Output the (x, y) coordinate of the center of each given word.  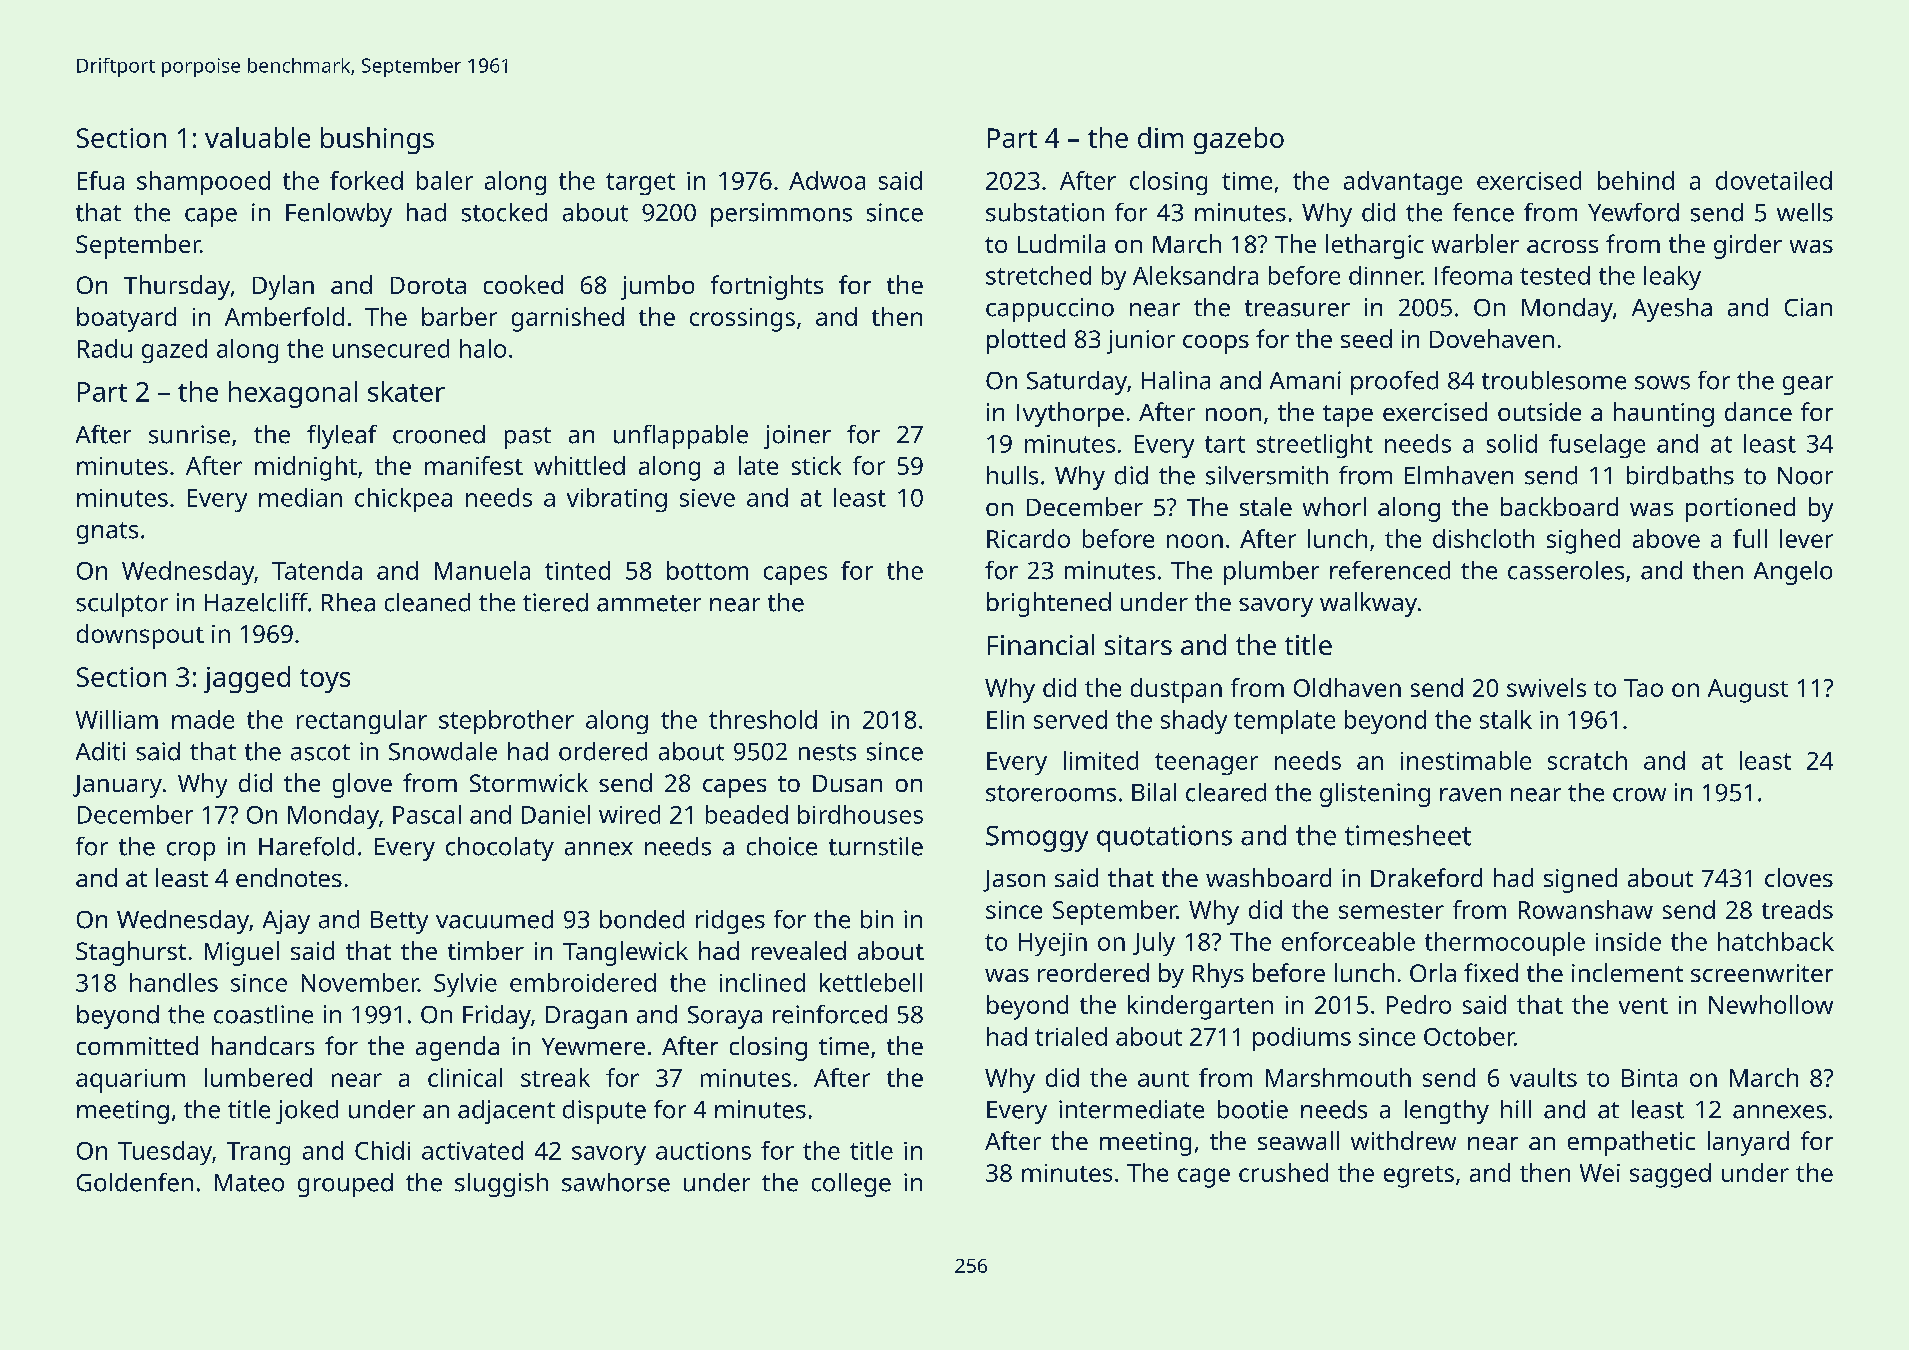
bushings (377, 140)
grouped (345, 1185)
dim (1160, 137)
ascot (320, 752)
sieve (707, 498)
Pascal (427, 814)
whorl (1334, 506)
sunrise (189, 434)
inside (1628, 941)
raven (1470, 795)
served (1070, 719)
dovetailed (1774, 180)
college (851, 1185)
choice (782, 846)
